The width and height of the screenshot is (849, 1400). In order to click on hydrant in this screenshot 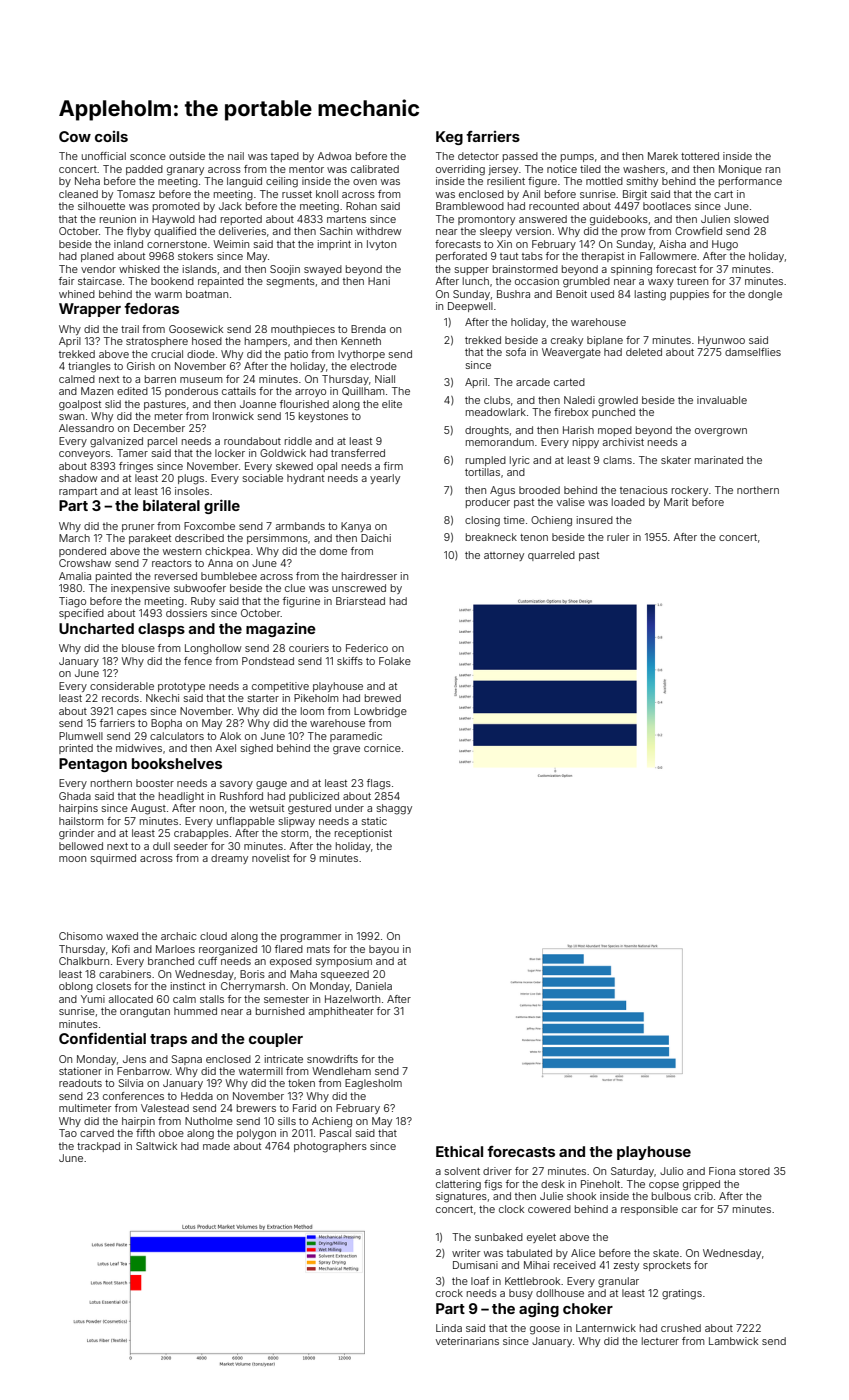, I will do `click(305, 479)`.
